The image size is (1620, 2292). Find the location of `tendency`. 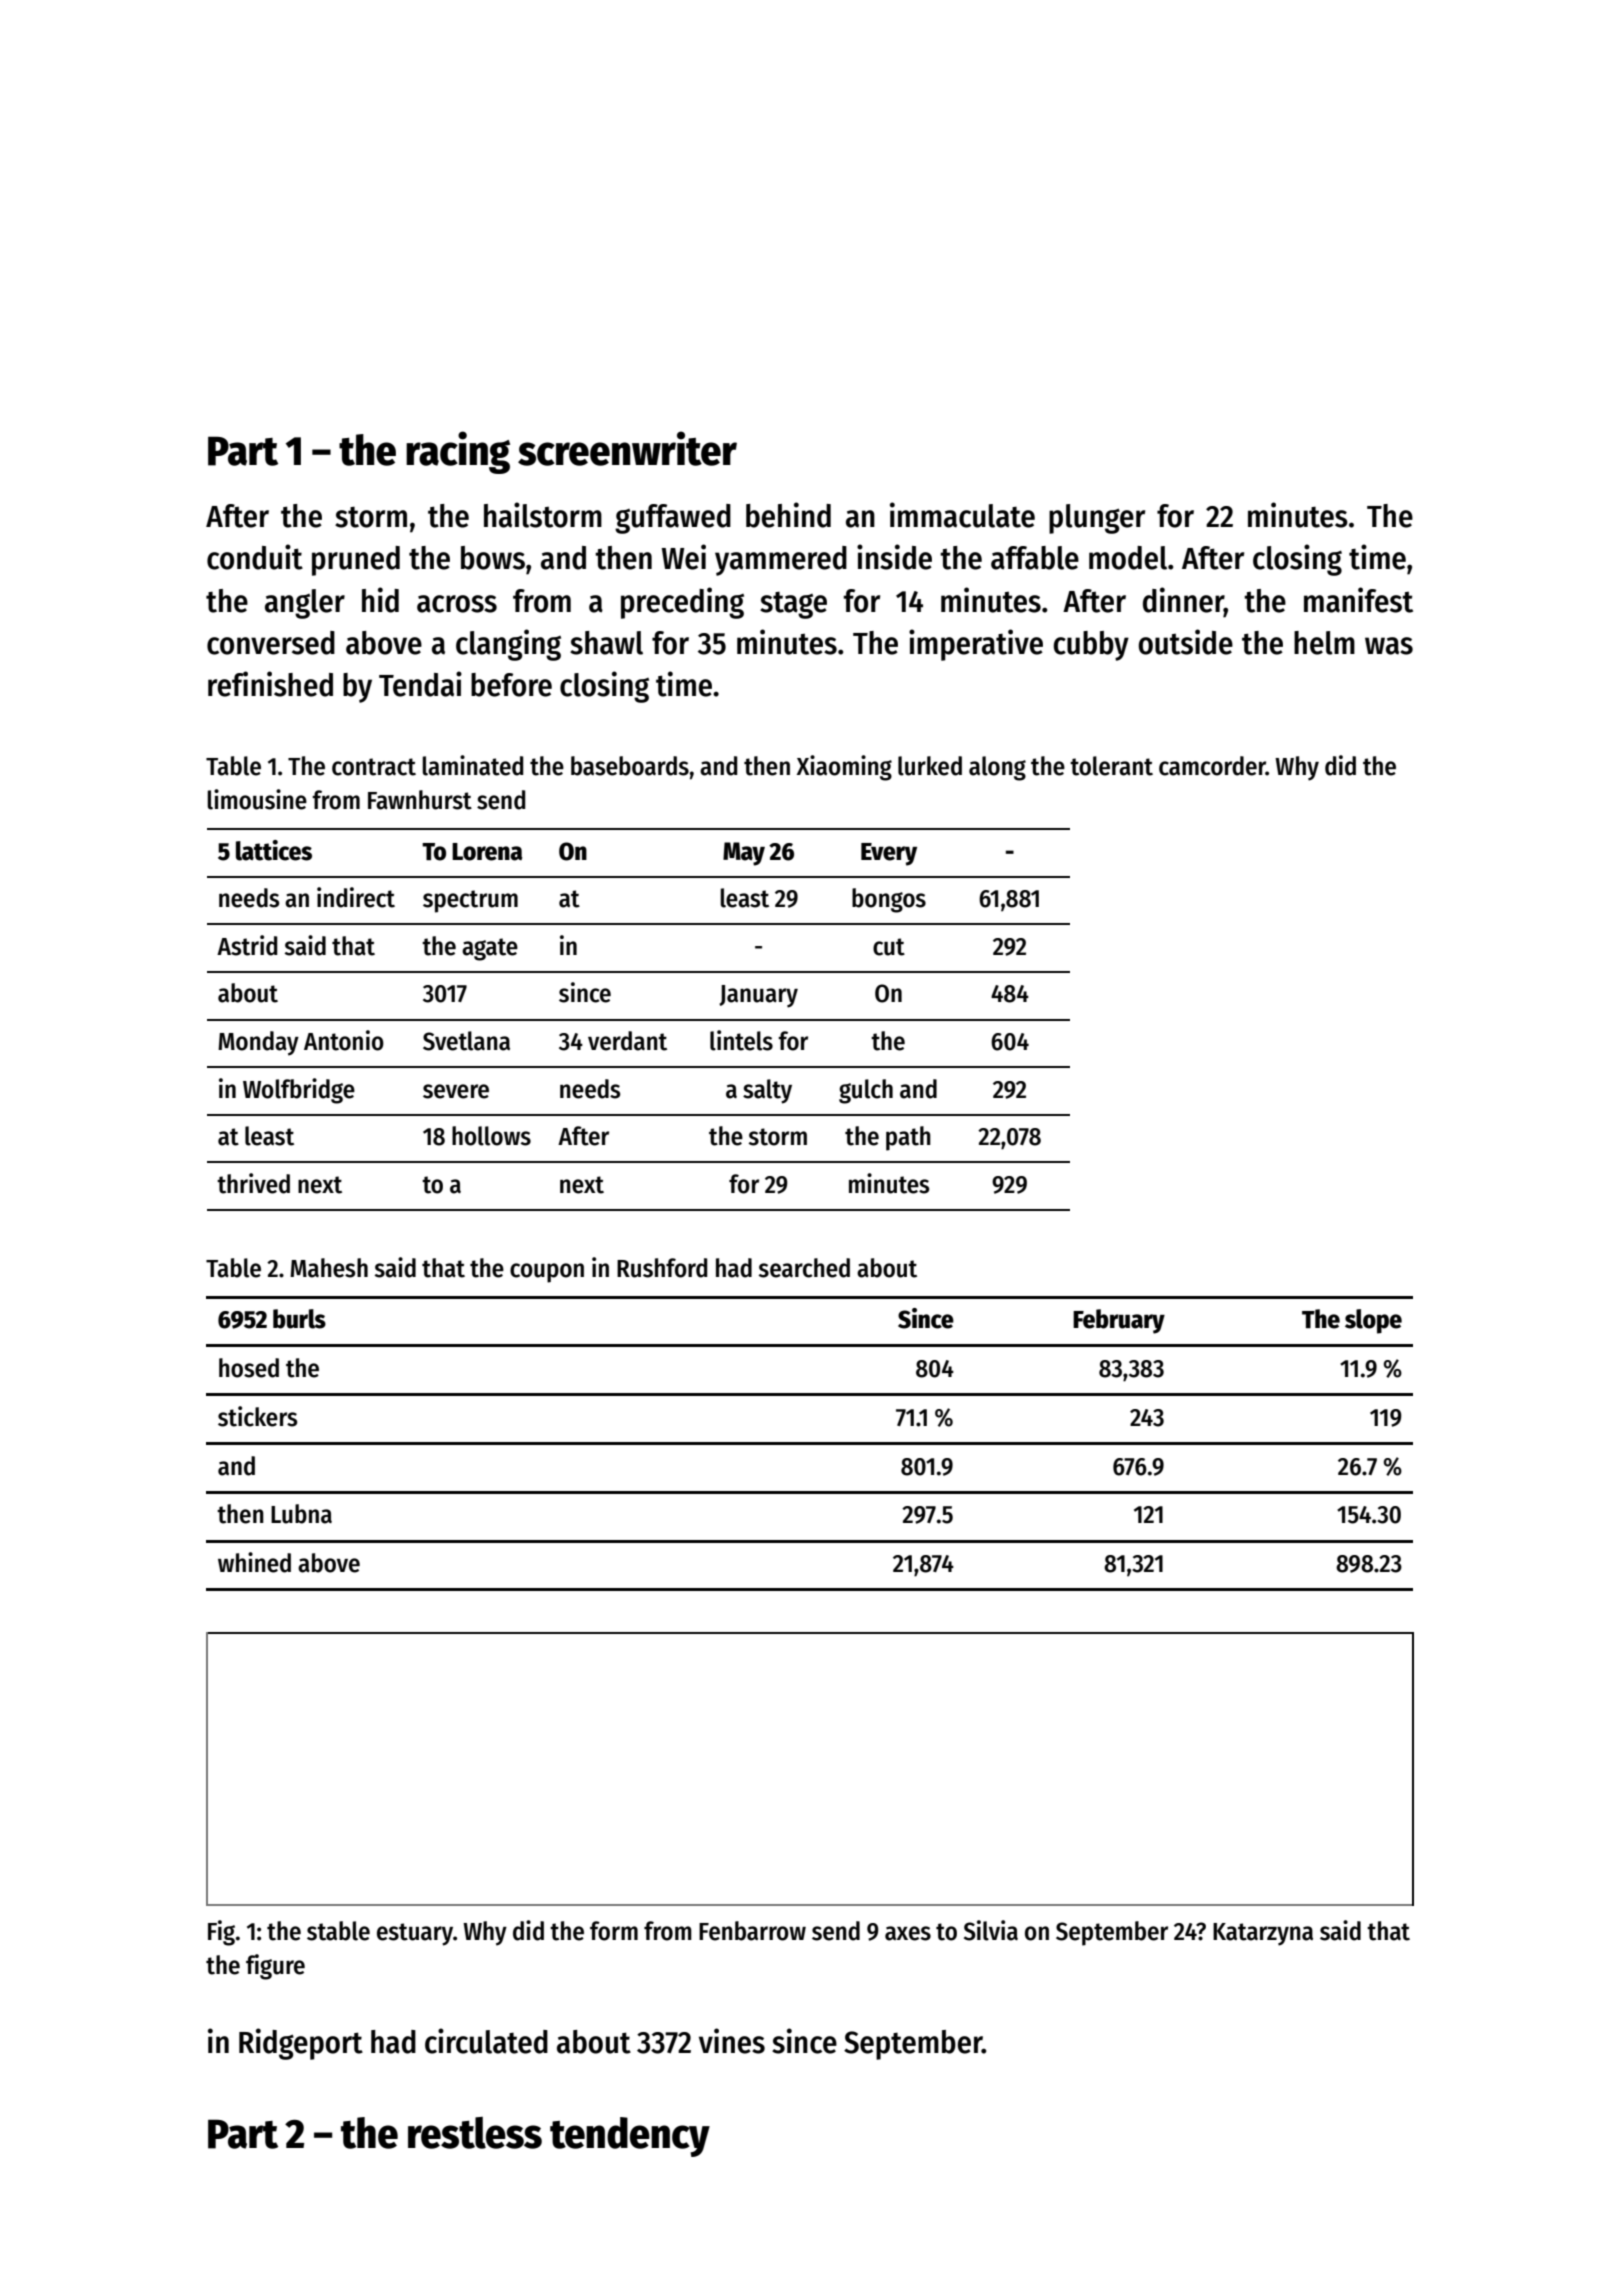

tendency is located at coordinates (630, 2137).
